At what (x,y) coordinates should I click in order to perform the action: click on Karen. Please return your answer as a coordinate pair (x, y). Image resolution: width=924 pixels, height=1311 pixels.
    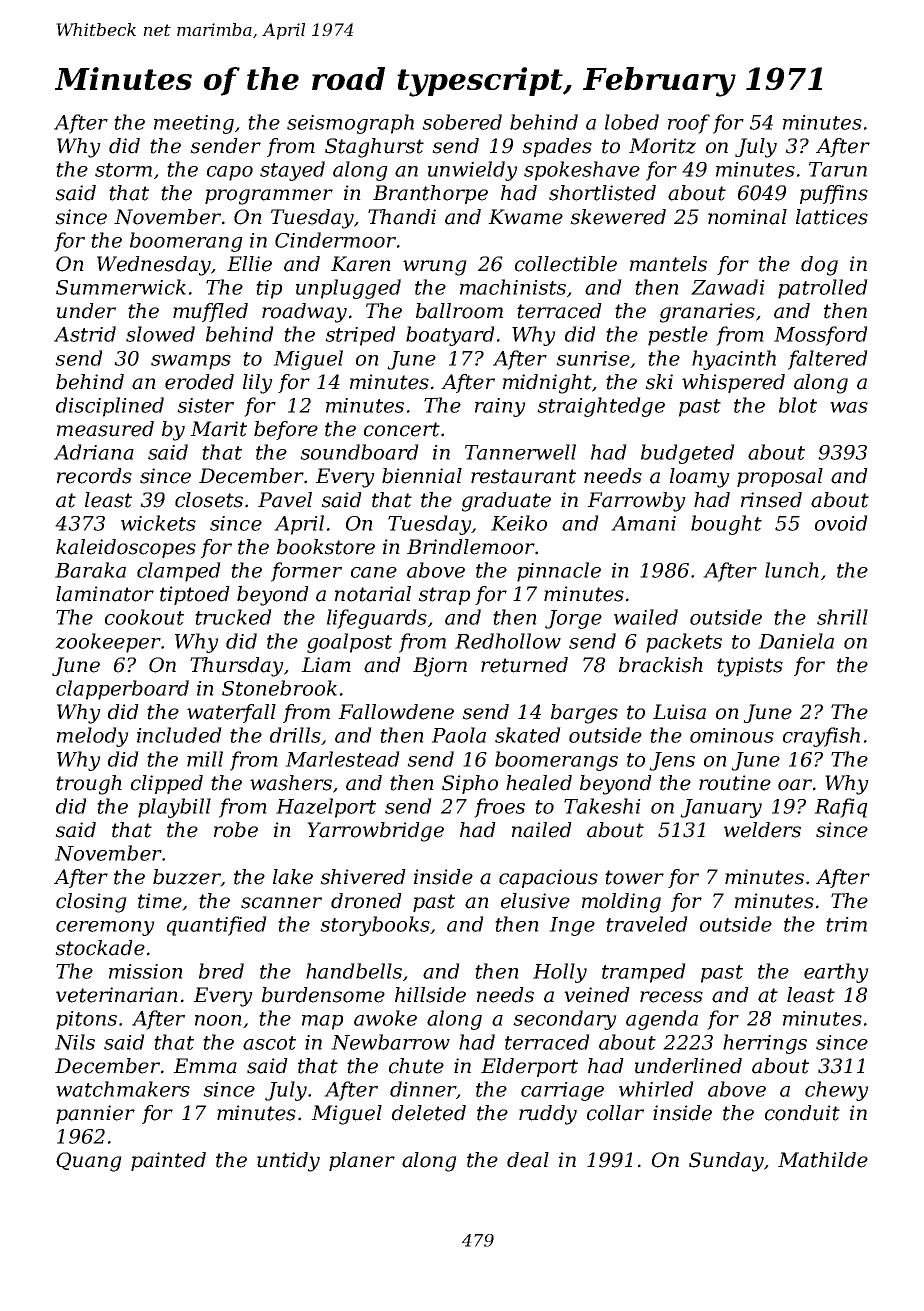
    Looking at the image, I should click on (361, 264).
